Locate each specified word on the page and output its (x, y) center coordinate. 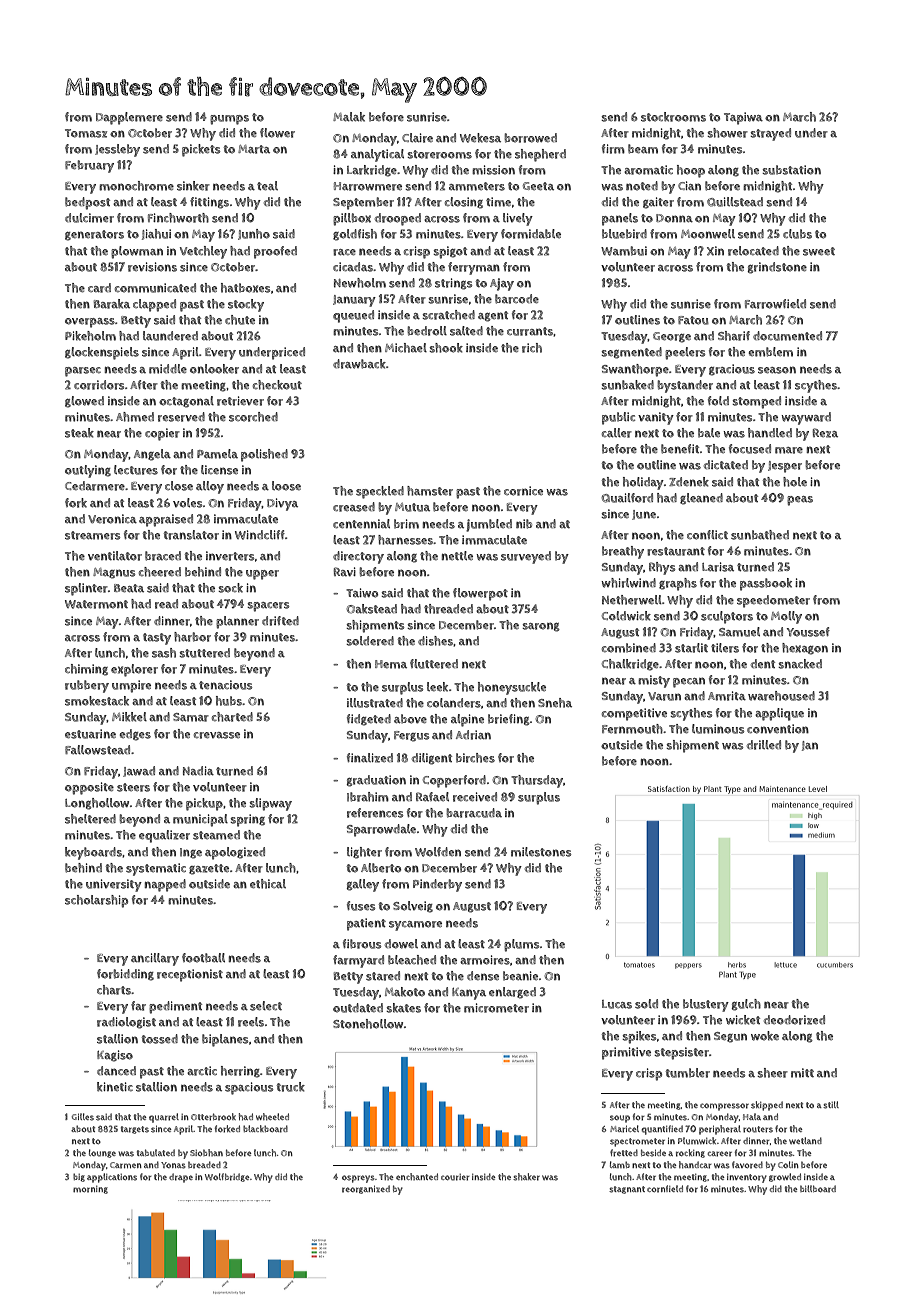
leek (437, 687)
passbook (766, 584)
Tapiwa (743, 118)
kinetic (115, 1087)
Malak (349, 117)
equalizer (164, 836)
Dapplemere (129, 118)
